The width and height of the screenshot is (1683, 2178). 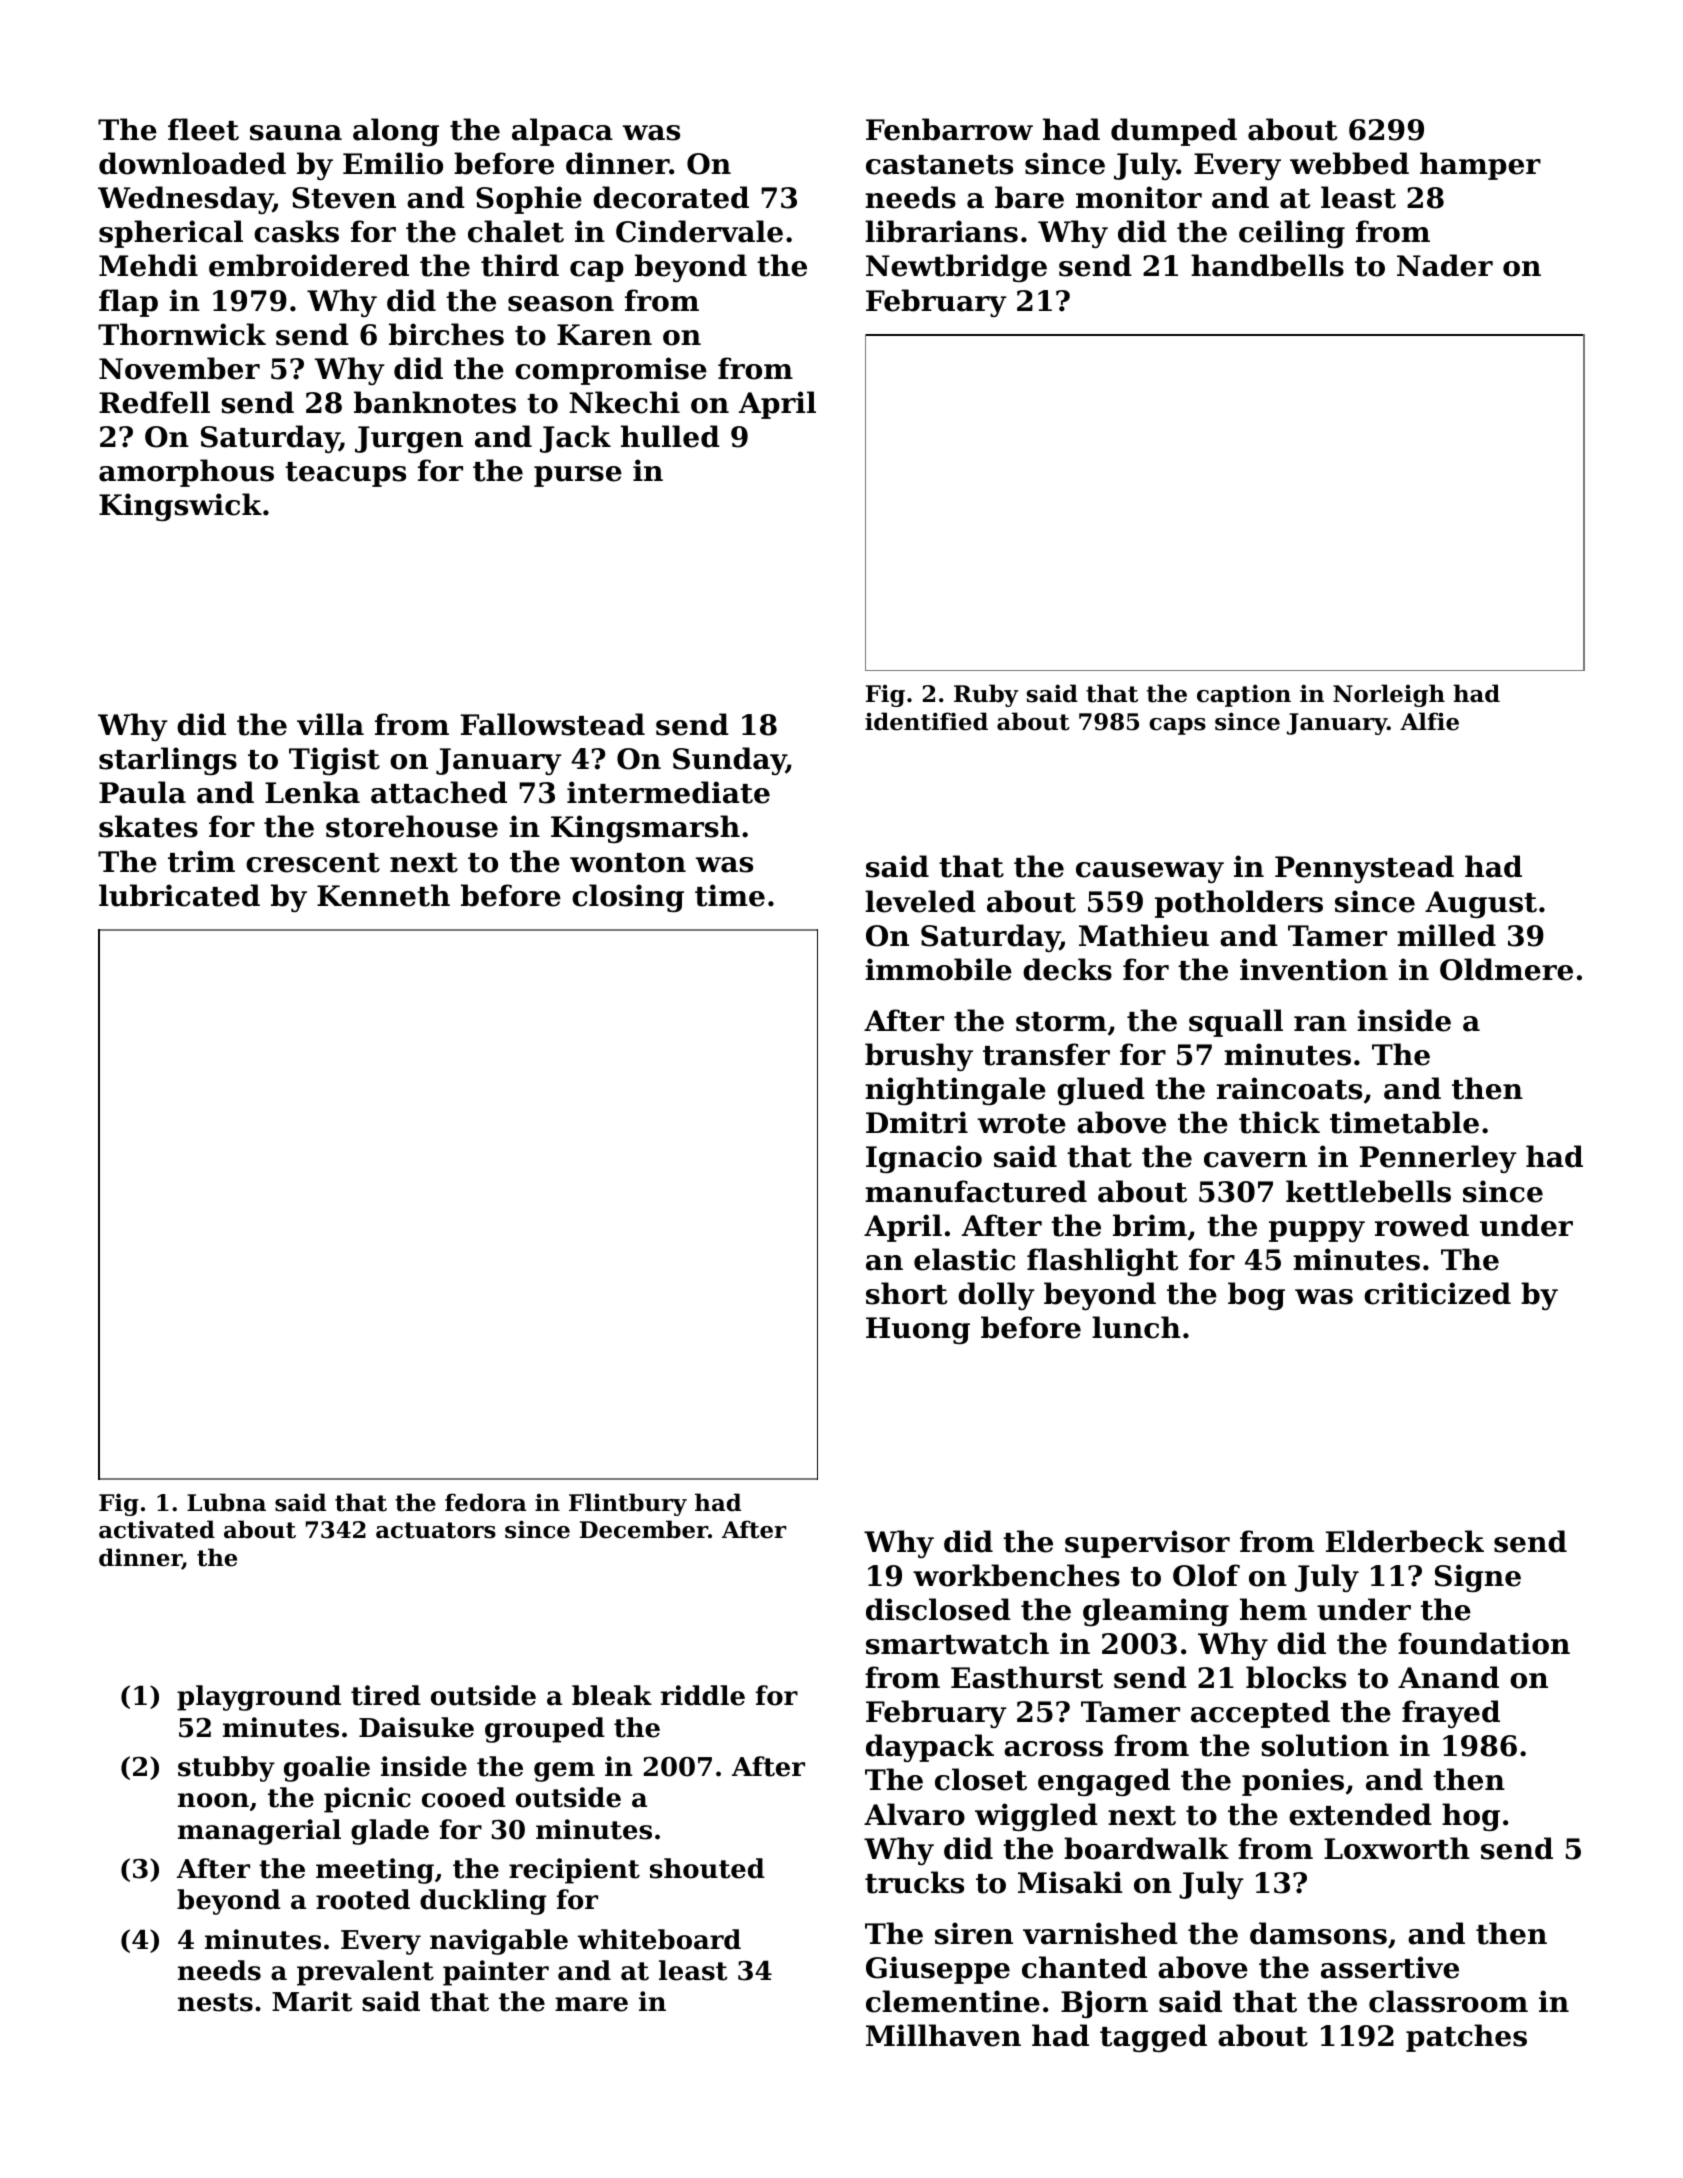 What do you see at coordinates (918, 1330) in the screenshot?
I see `Huong` at bounding box center [918, 1330].
